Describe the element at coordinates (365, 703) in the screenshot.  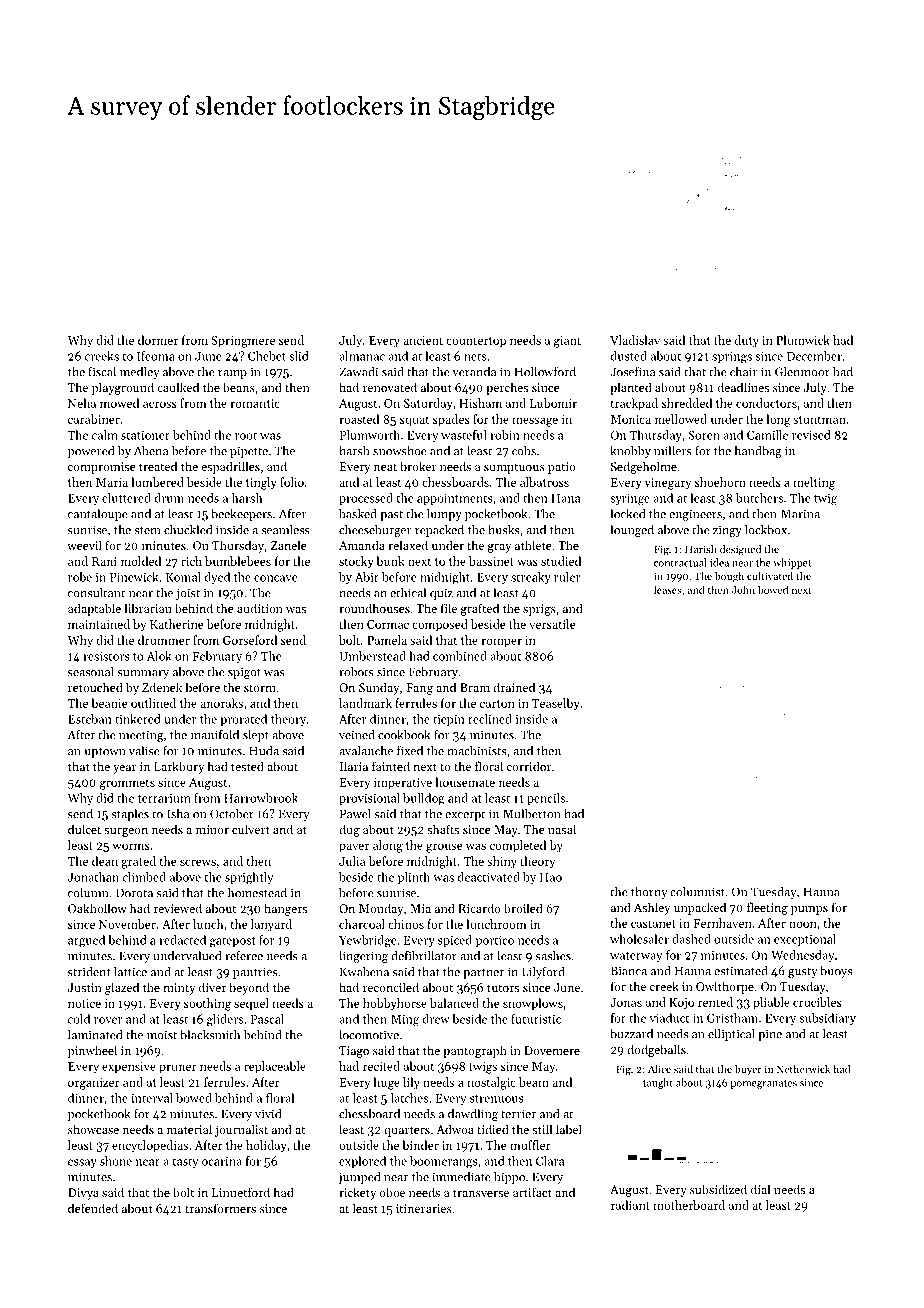
I see `landmark` at that location.
